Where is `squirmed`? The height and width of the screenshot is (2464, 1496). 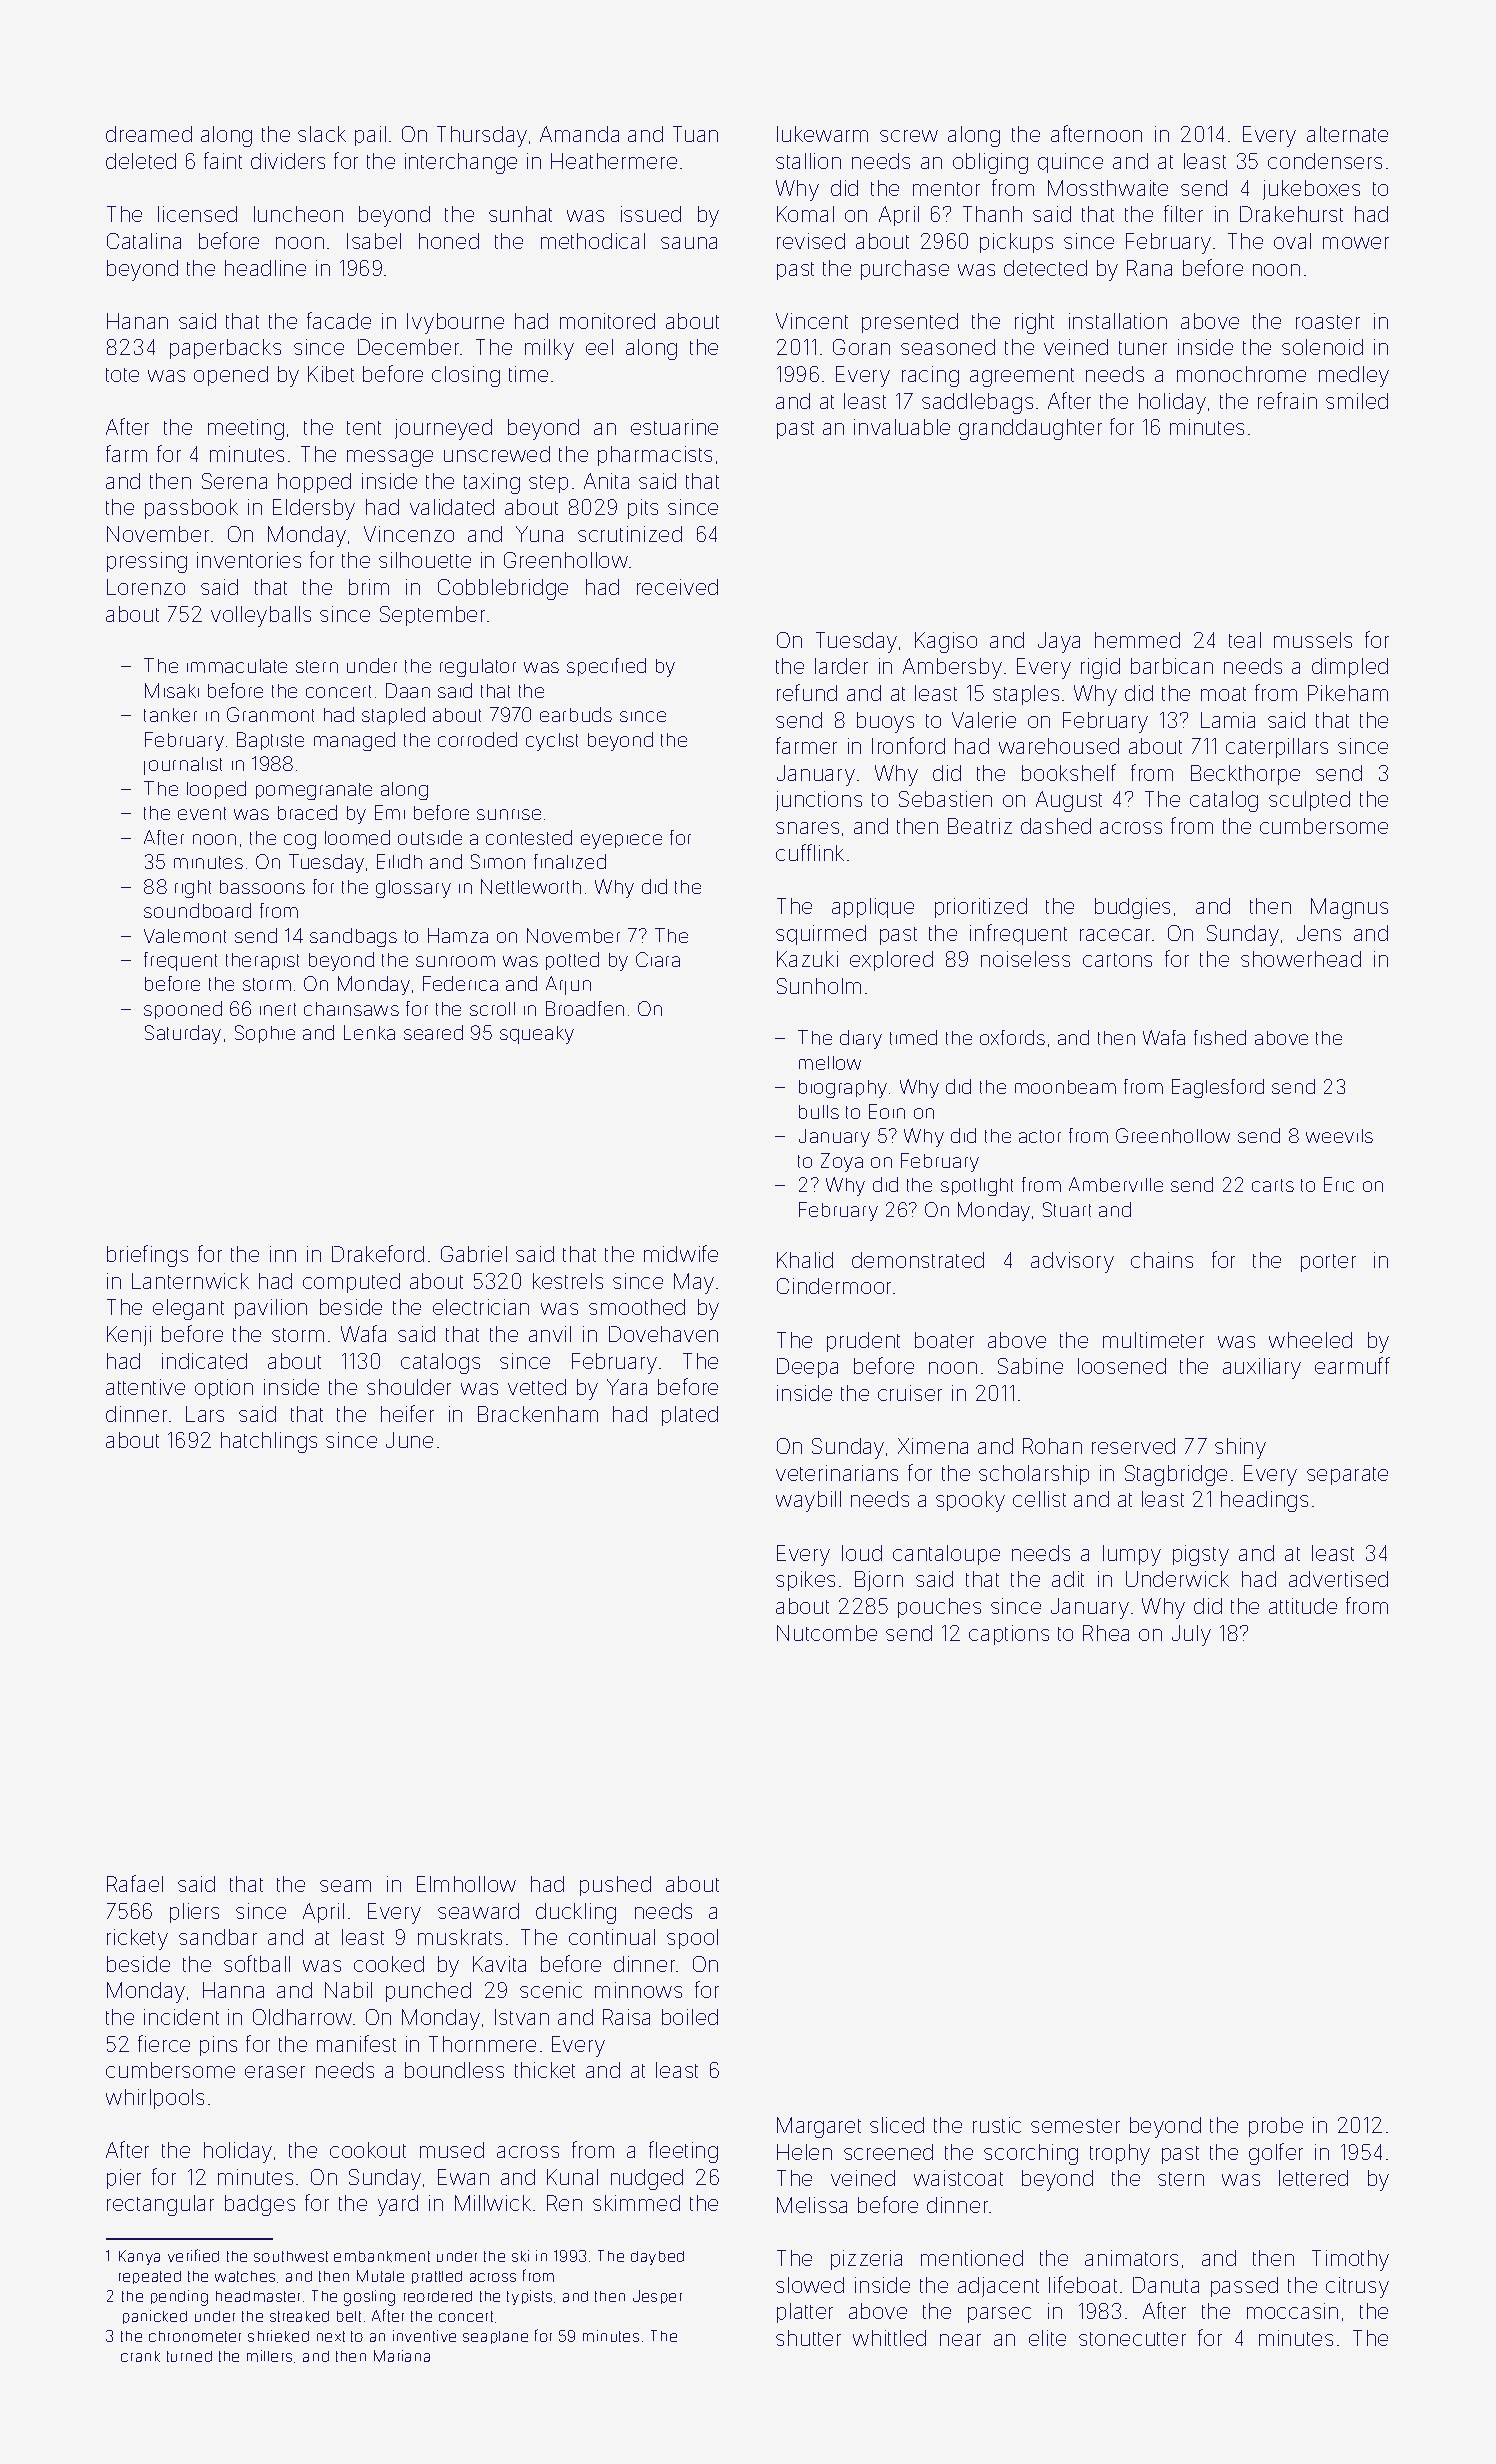 squirmed is located at coordinates (821, 935).
